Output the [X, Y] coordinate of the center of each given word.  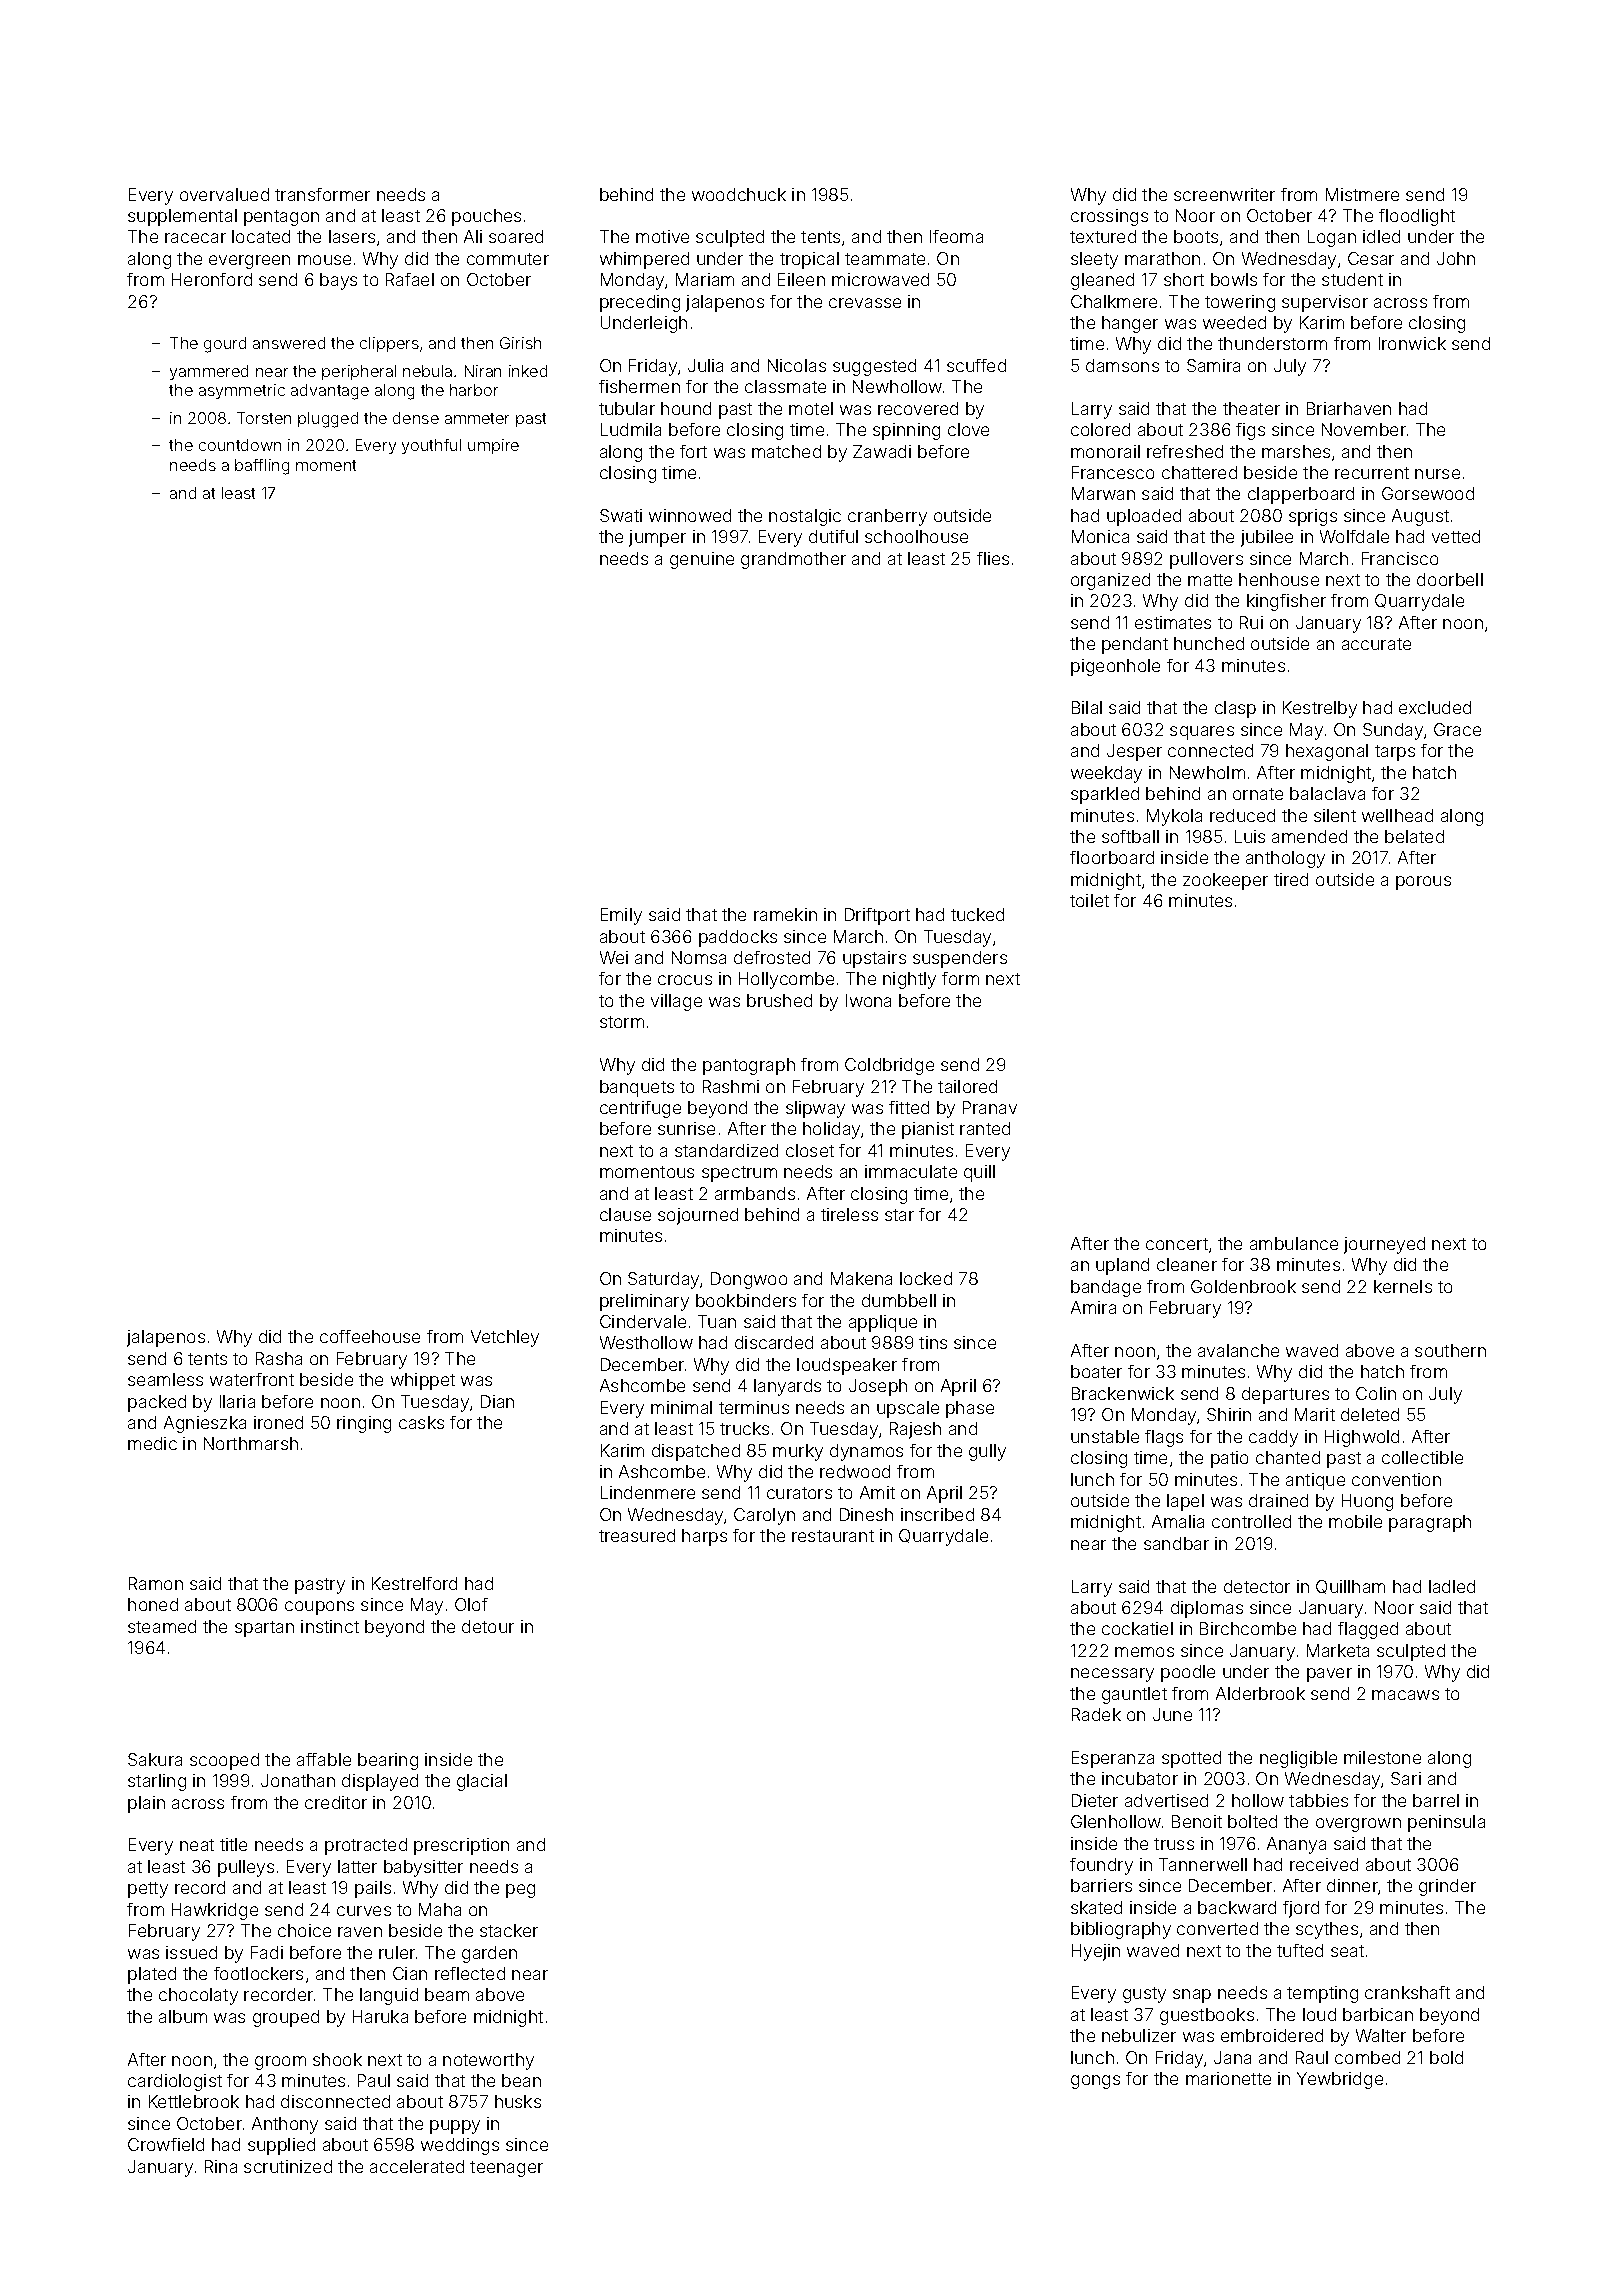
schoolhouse [916, 536]
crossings [1109, 217]
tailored [967, 1086]
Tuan [717, 1321]
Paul [374, 2080]
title [233, 1844]
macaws [1405, 1695]
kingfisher [1286, 602]
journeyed [1384, 1245]
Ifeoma [956, 236]
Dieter [1095, 1800]
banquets [637, 1088]
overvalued [224, 194]
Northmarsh [251, 1443]
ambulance [1294, 1243]
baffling [262, 467]
